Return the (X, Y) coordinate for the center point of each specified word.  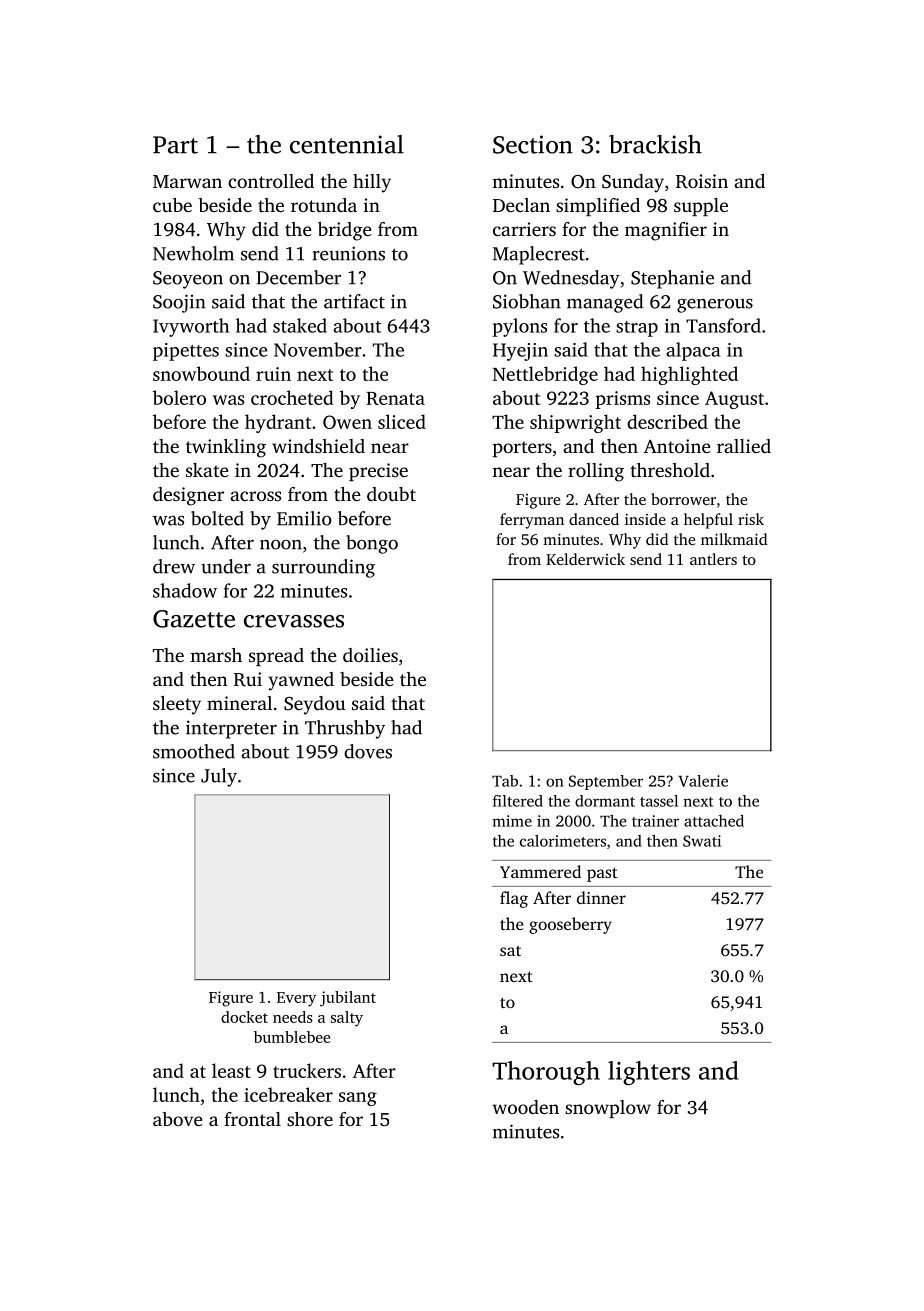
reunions (348, 253)
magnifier (666, 231)
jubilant (348, 999)
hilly (372, 183)
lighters (649, 1073)
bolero (179, 397)
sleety (177, 705)
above (178, 1119)
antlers (713, 559)
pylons (520, 327)
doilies (370, 655)
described (667, 421)
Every (296, 999)
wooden (525, 1107)
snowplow (608, 1109)
